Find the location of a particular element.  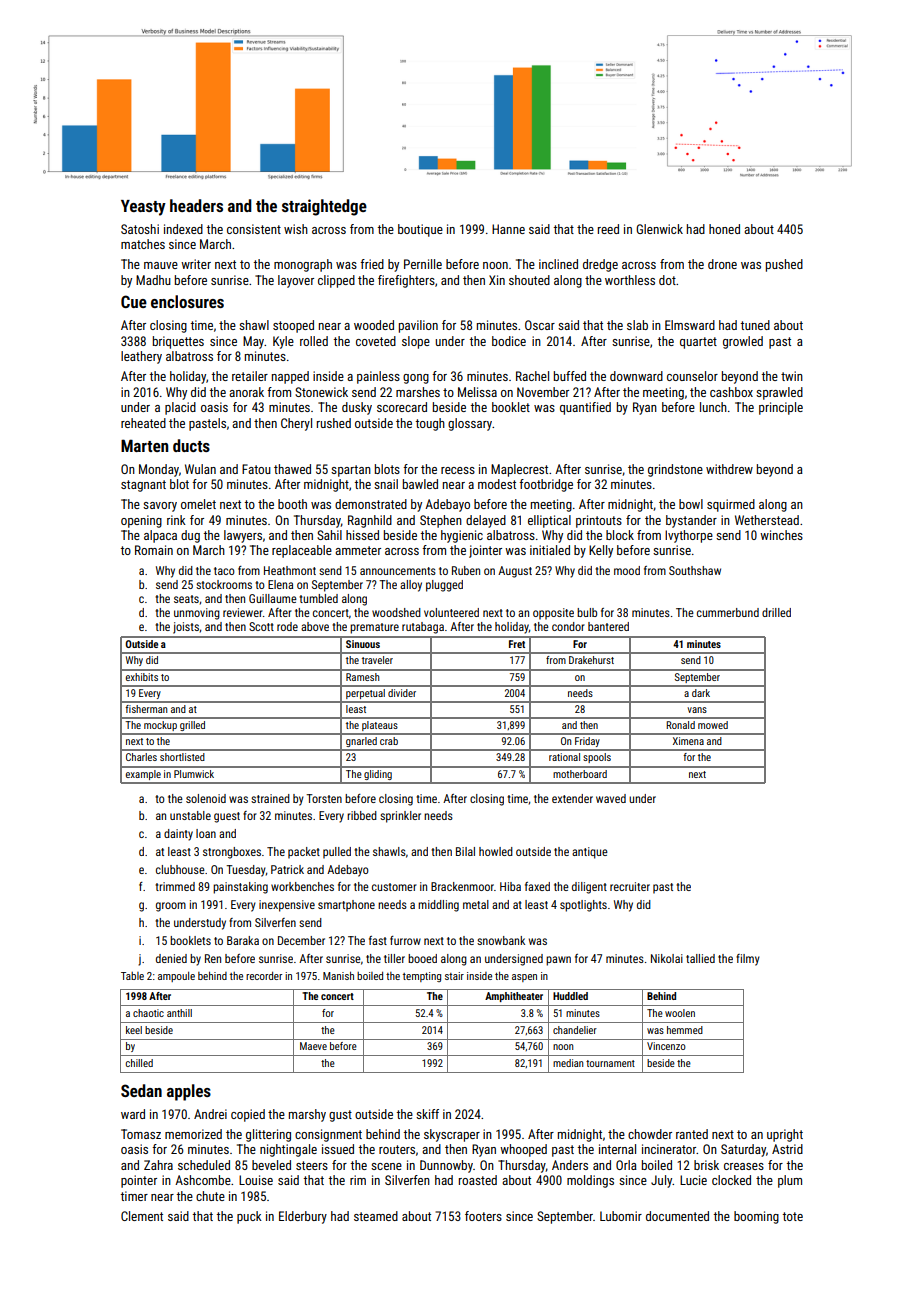

copied is located at coordinates (248, 1115).
